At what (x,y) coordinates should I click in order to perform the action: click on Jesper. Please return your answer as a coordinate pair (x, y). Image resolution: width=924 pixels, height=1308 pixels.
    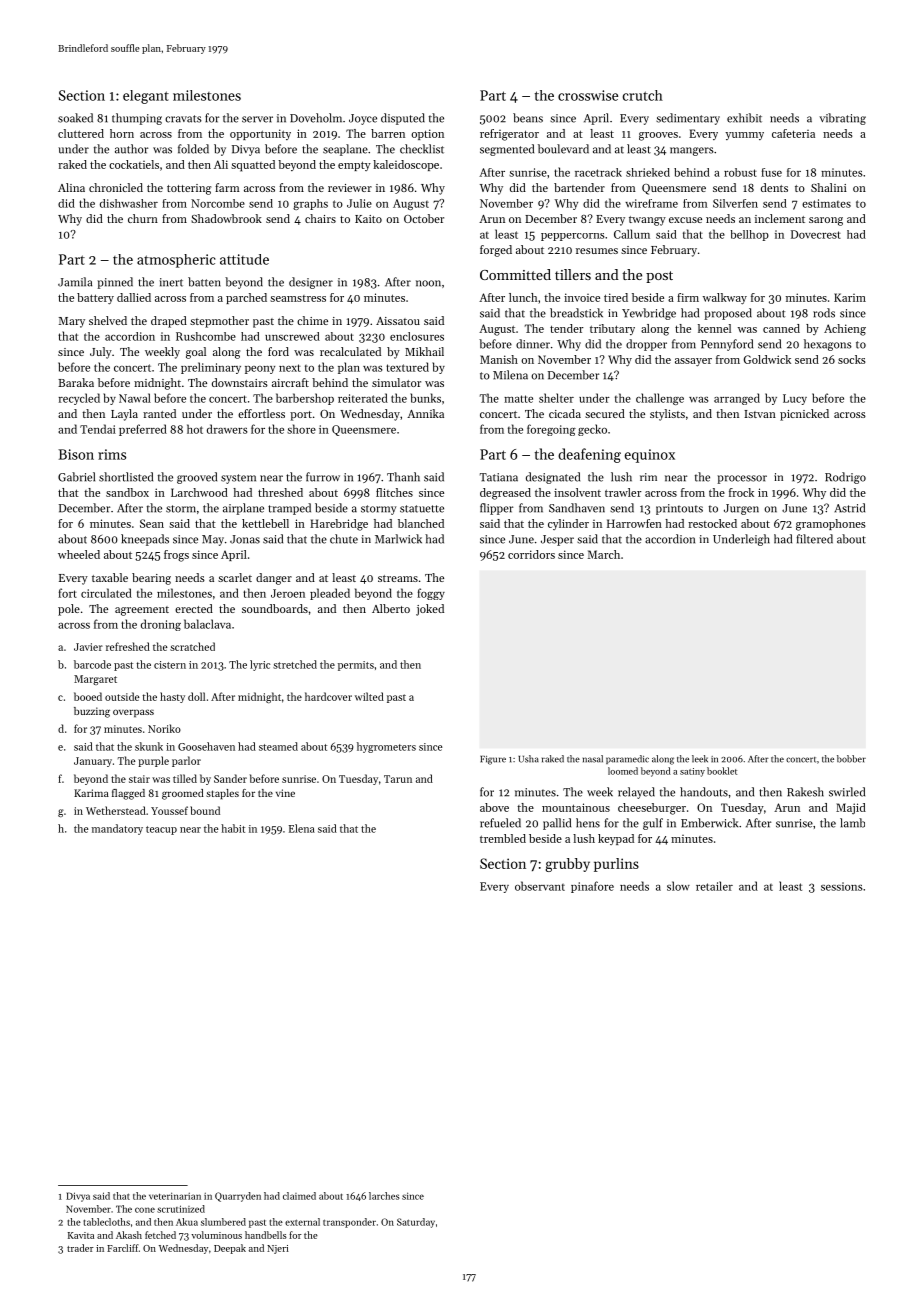
    Looking at the image, I should click on (557, 540).
